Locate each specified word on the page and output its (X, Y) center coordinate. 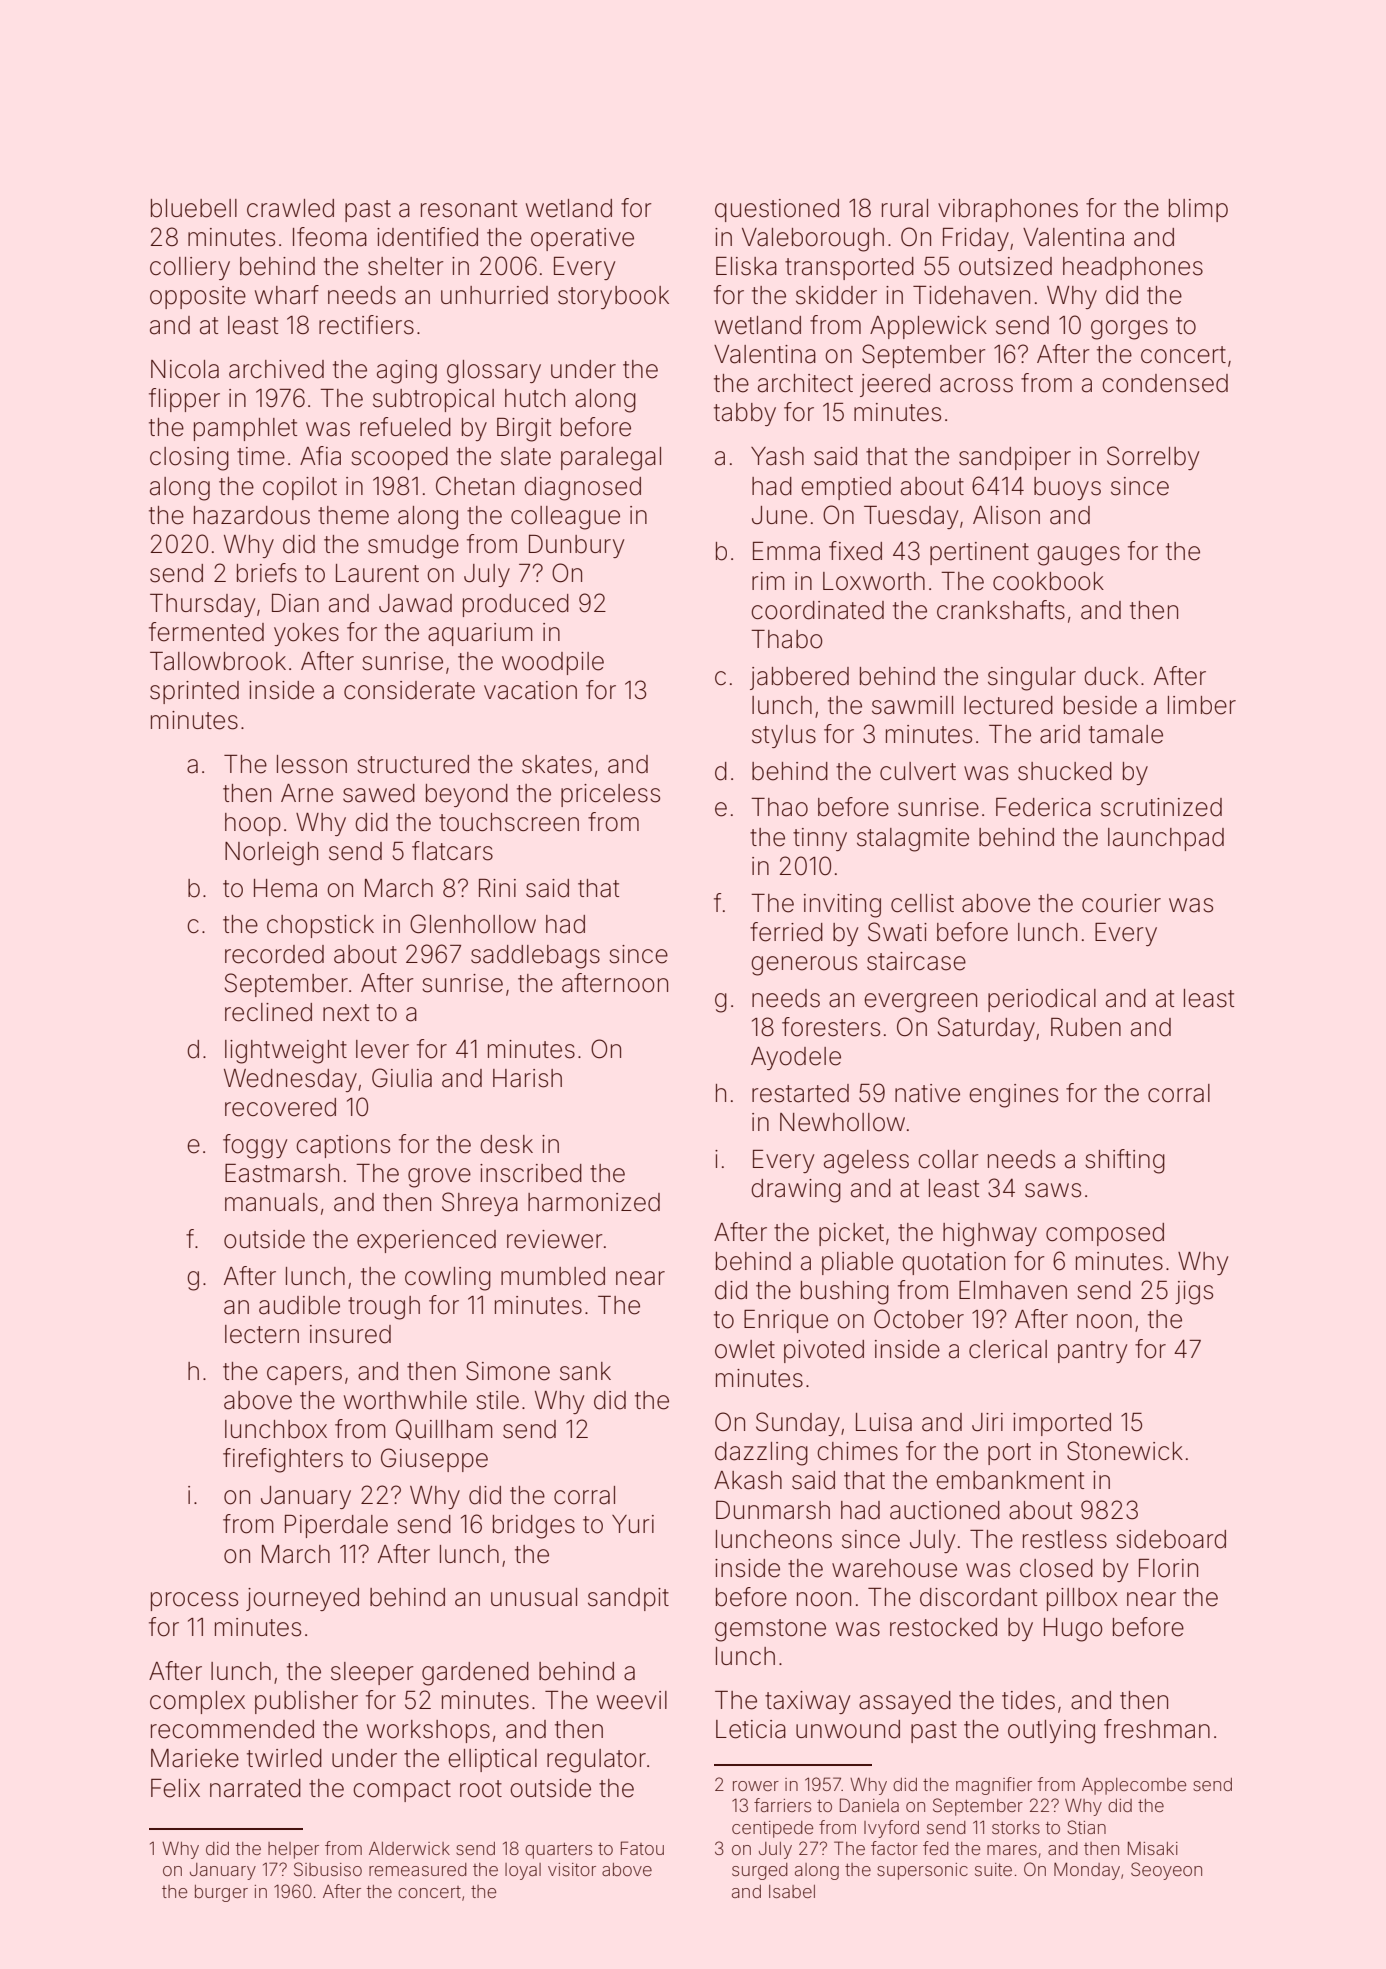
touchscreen (509, 822)
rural (905, 208)
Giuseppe (434, 1460)
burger (221, 1893)
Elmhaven (1013, 1290)
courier (1121, 903)
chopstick (320, 926)
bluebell (194, 208)
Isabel (792, 1891)
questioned (777, 210)
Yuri (633, 1524)
